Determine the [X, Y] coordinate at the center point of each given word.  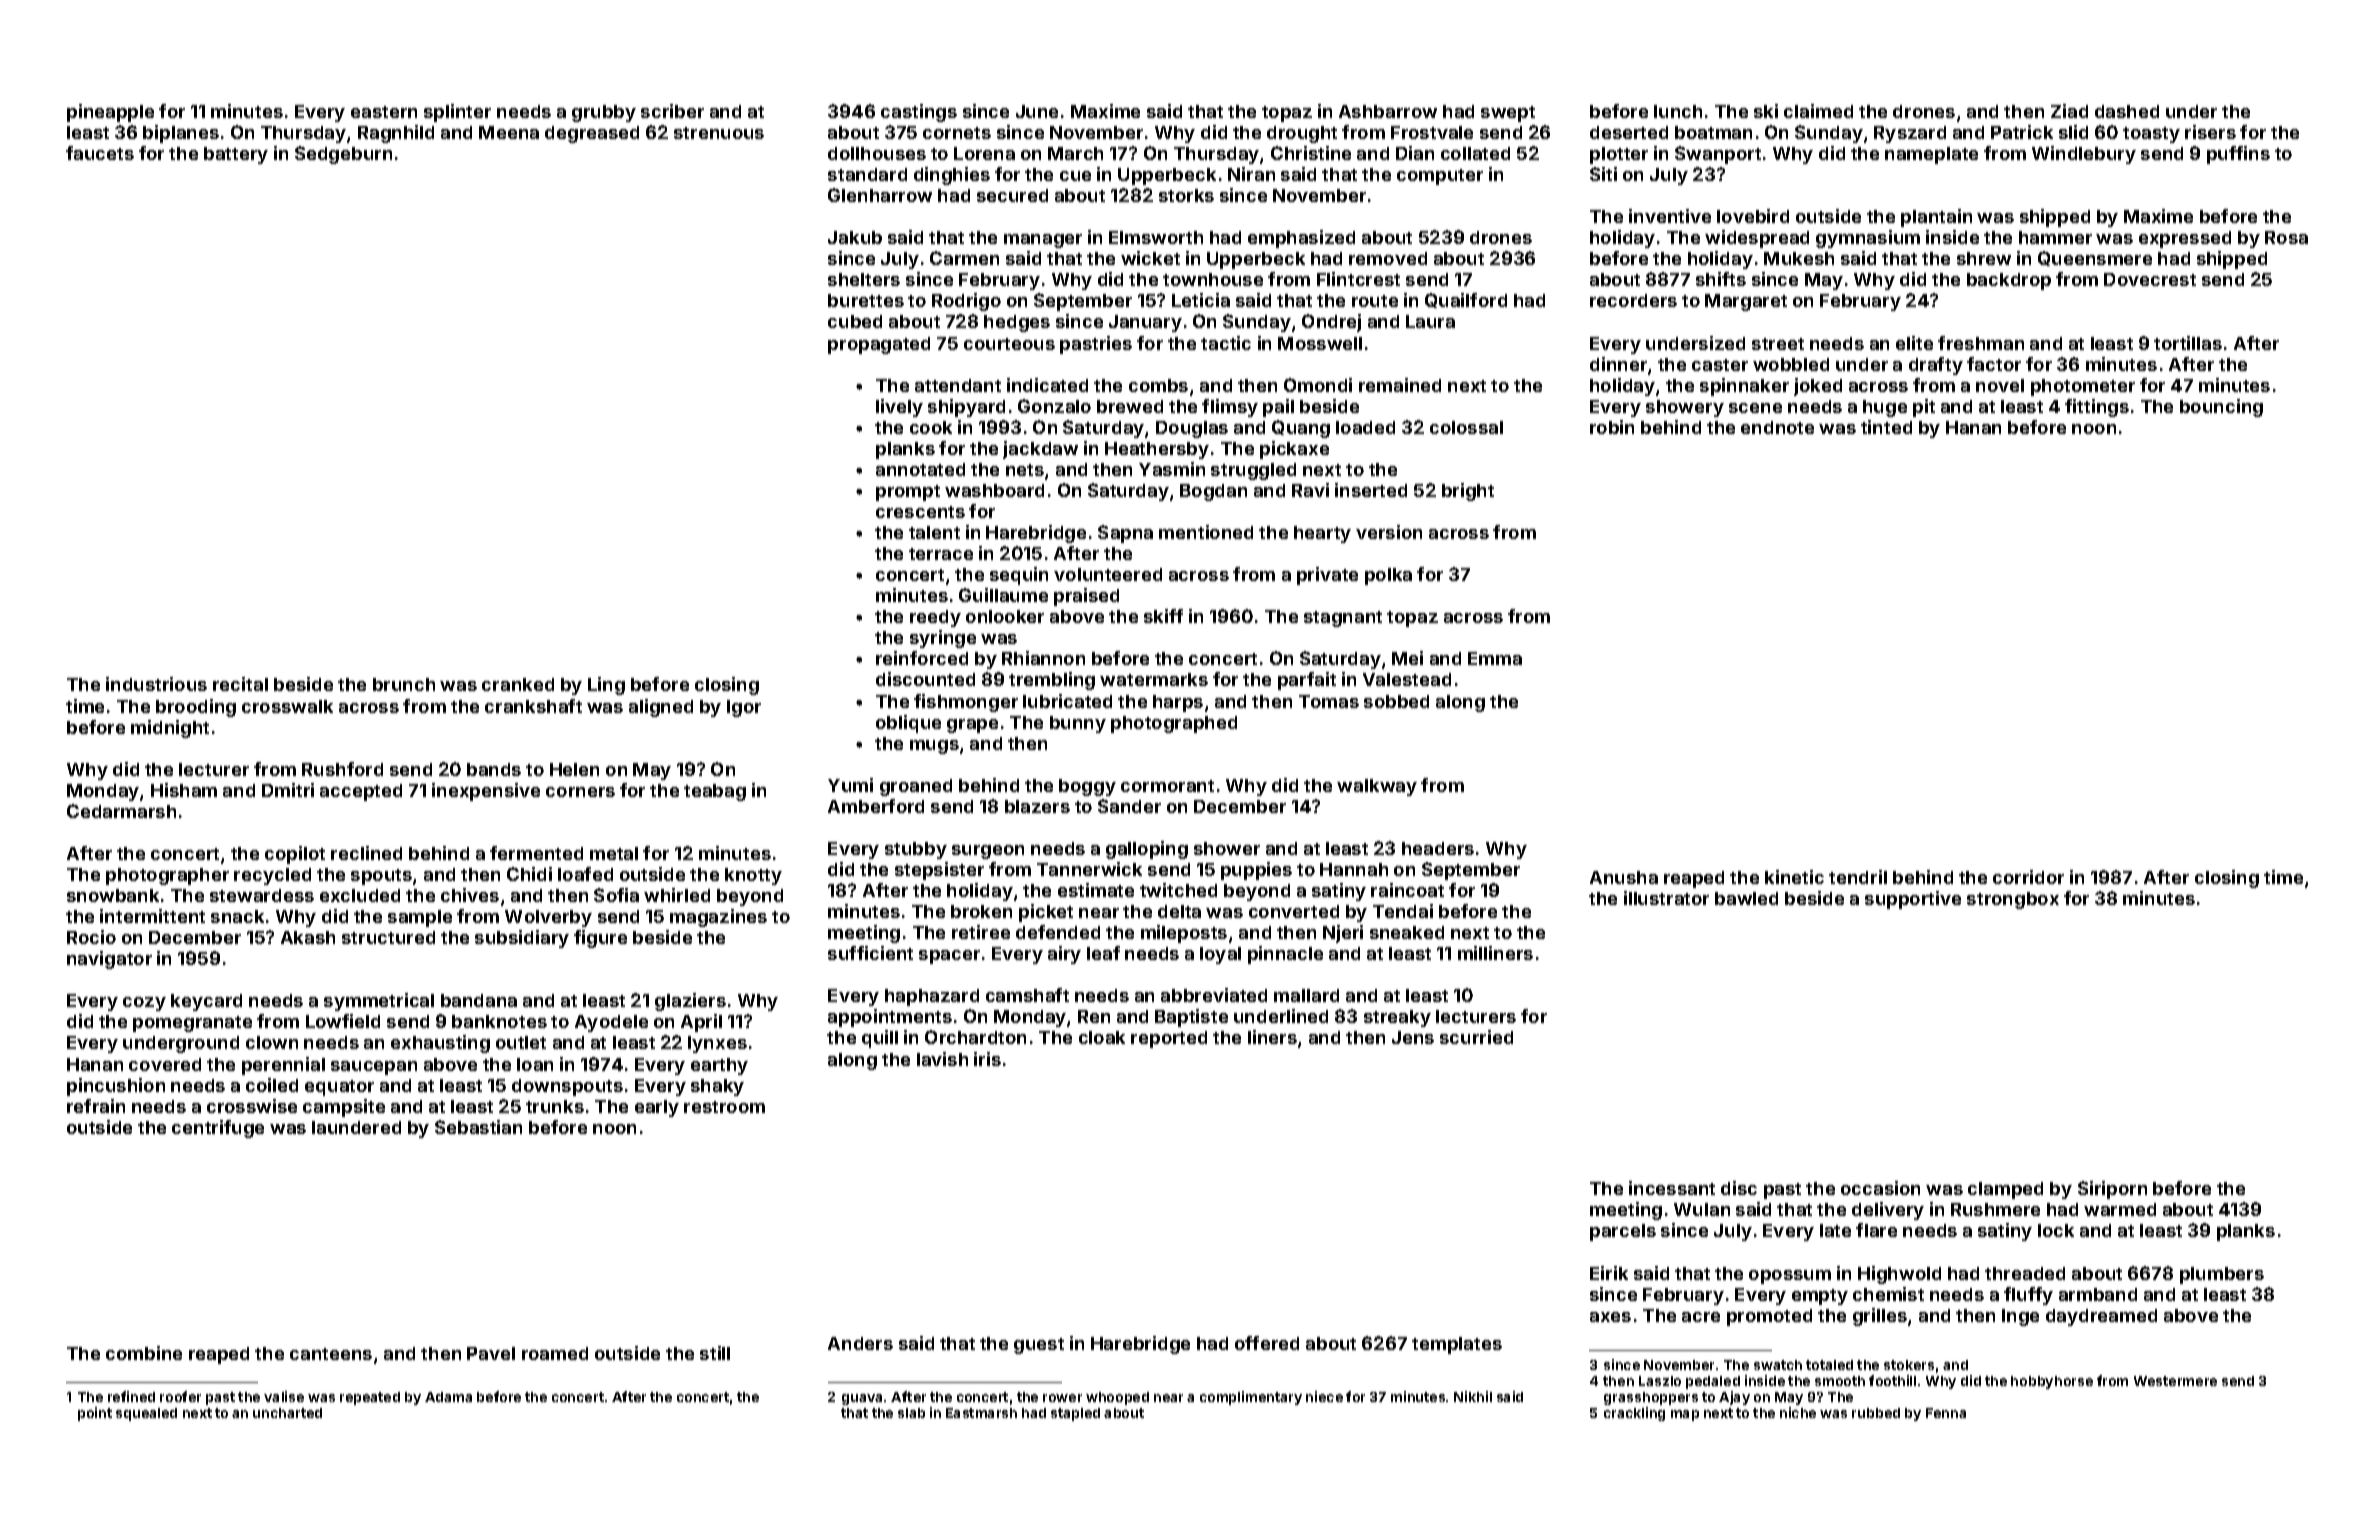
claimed [1818, 111]
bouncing [2221, 408]
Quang [1301, 429]
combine [144, 1353]
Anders [860, 1343]
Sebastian [478, 1127]
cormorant [1167, 786]
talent [934, 532]
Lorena [984, 153]
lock [2056, 1230]
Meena [509, 132]
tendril [1858, 877]
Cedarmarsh [121, 811]
